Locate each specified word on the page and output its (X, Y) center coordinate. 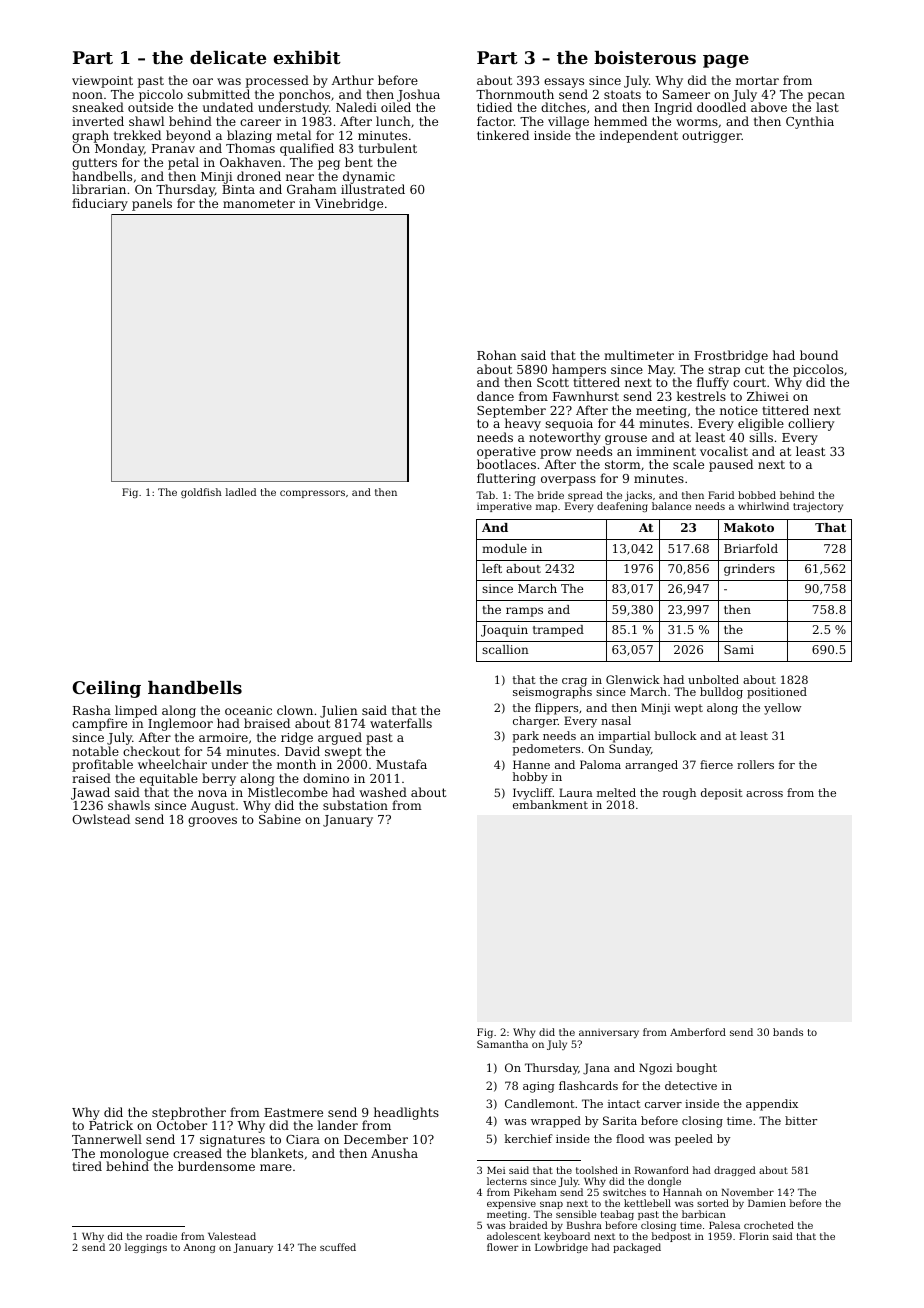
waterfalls (401, 723)
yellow (782, 709)
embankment (550, 805)
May (661, 371)
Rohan (497, 355)
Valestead (232, 1236)
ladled (241, 492)
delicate (228, 57)
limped (136, 711)
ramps (524, 612)
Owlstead (101, 819)
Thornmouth (515, 94)
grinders (749, 570)
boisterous (645, 57)
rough (679, 794)
